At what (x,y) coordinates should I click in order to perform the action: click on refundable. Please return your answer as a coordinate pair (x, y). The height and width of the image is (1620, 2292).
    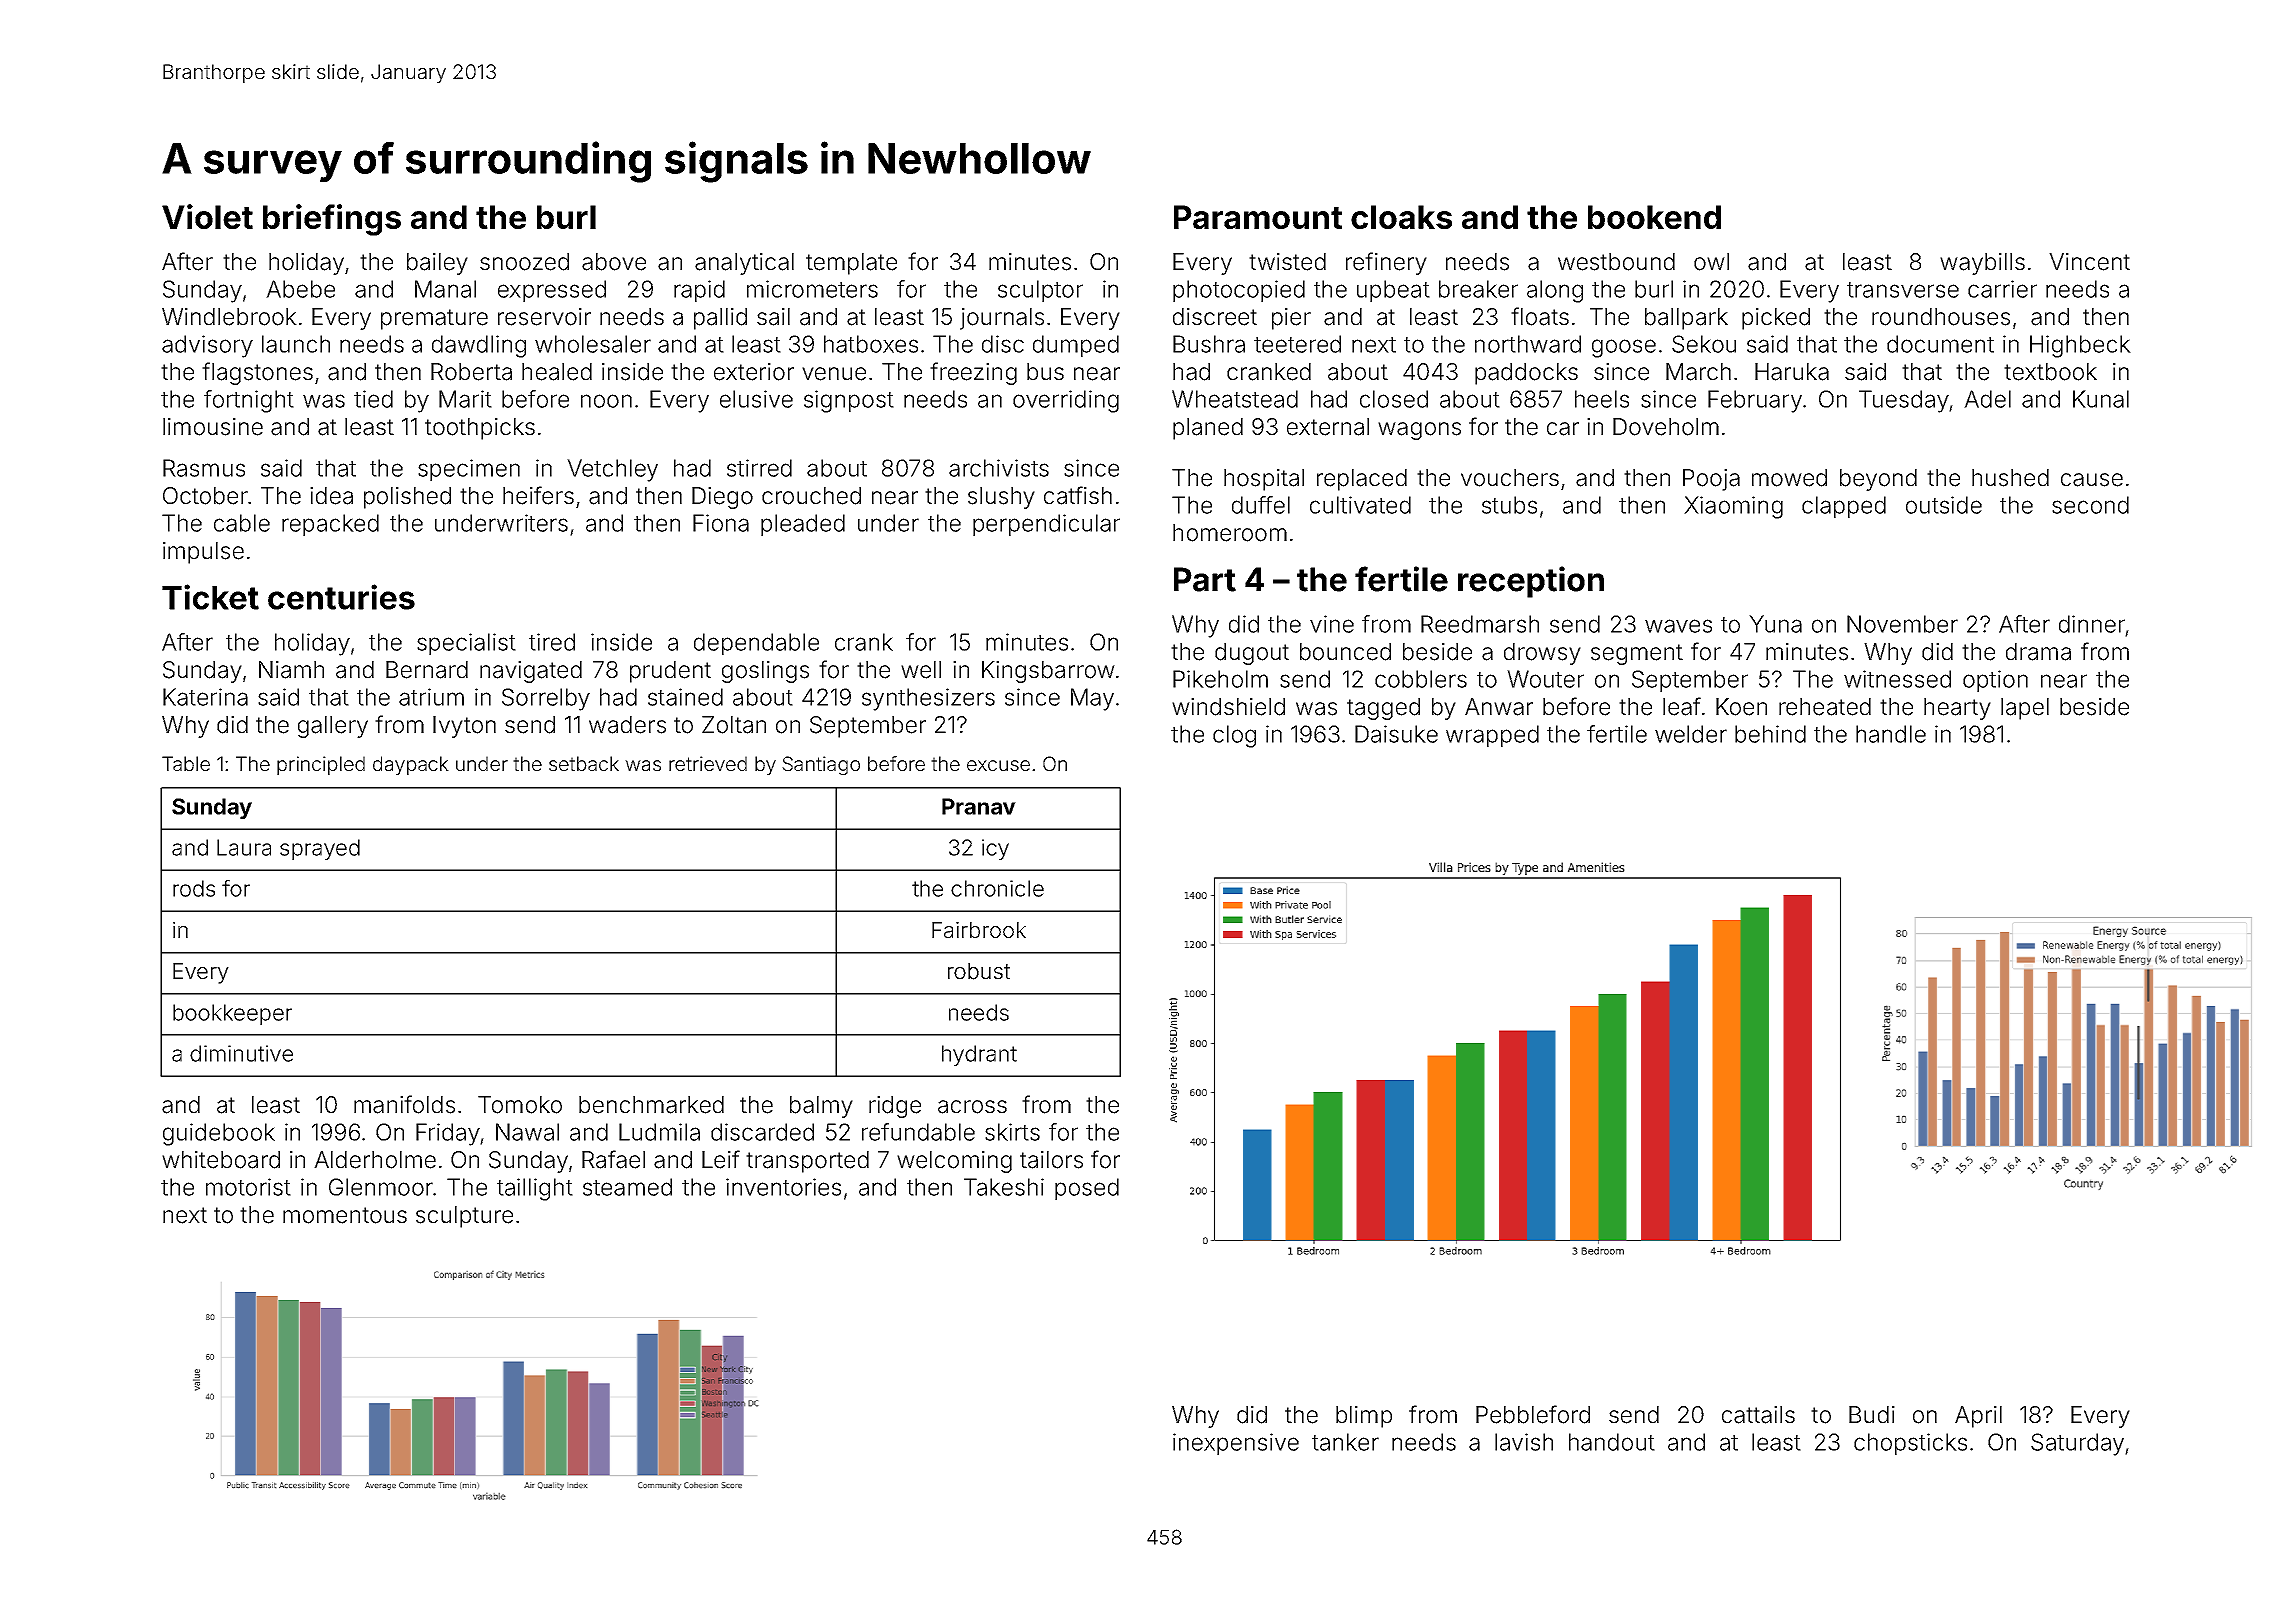
    Looking at the image, I should click on (918, 1132).
